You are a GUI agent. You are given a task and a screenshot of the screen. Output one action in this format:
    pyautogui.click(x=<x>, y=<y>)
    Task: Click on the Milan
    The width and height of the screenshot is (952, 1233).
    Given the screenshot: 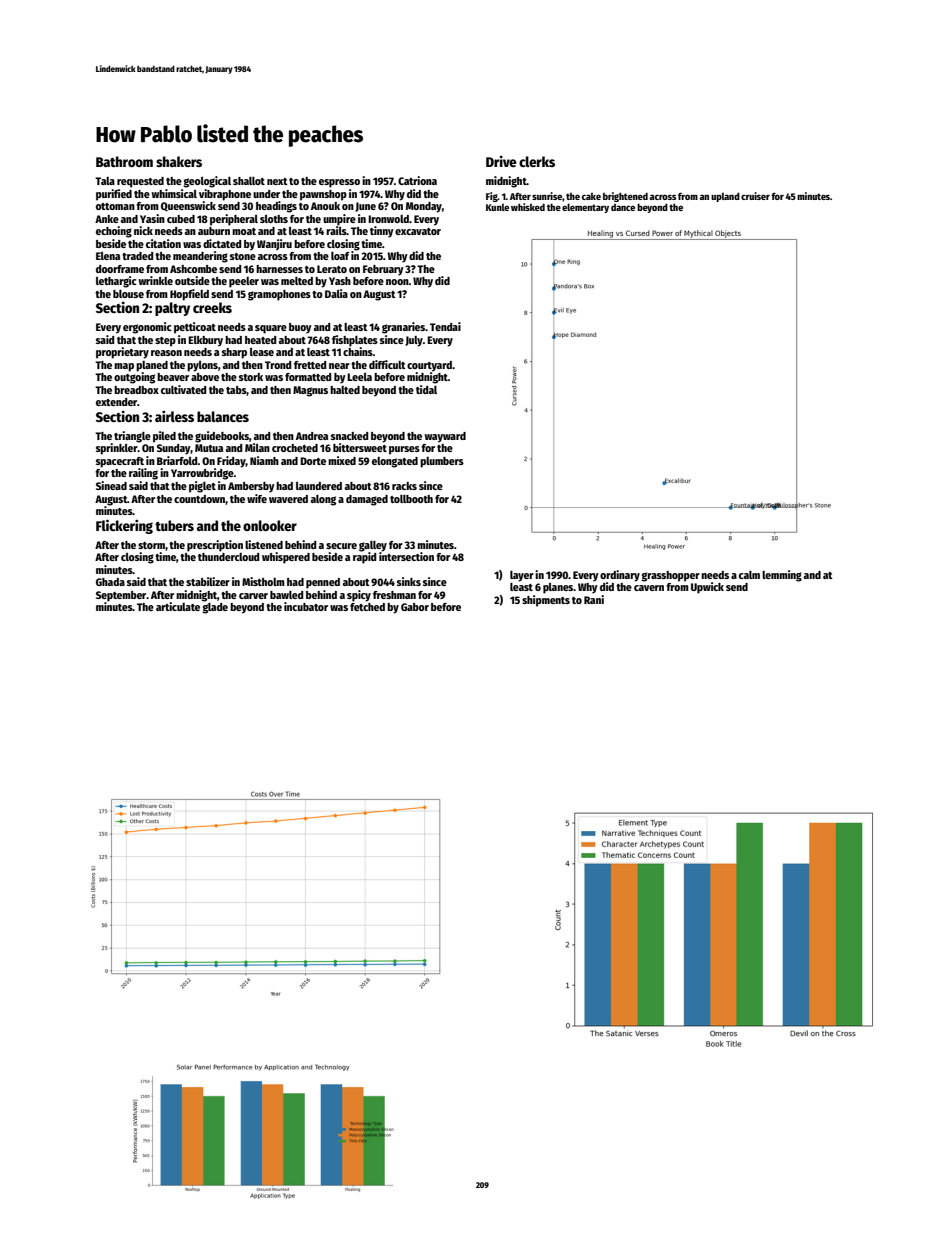 What is the action you would take?
    pyautogui.click(x=257, y=447)
